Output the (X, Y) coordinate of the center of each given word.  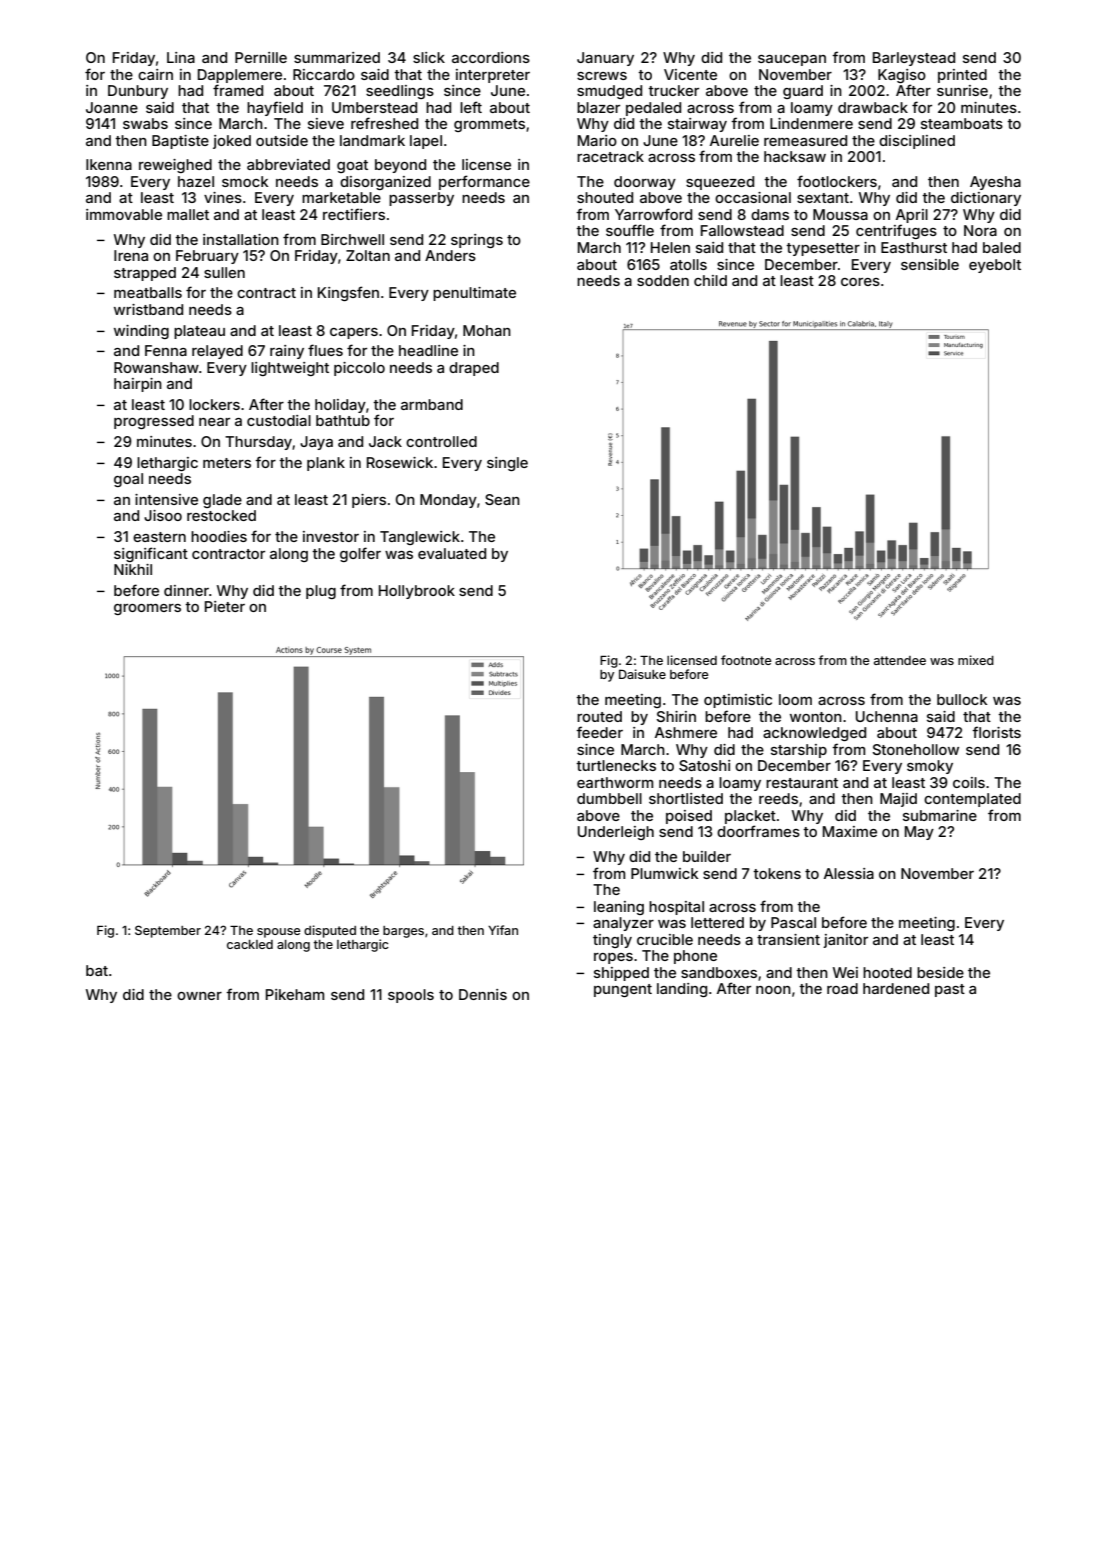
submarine (940, 815)
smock (245, 181)
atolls (688, 264)
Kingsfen (348, 293)
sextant (823, 198)
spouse (279, 933)
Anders (450, 255)
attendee (900, 660)
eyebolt (995, 266)
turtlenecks (616, 765)
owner (199, 996)
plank (326, 464)
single (507, 464)
